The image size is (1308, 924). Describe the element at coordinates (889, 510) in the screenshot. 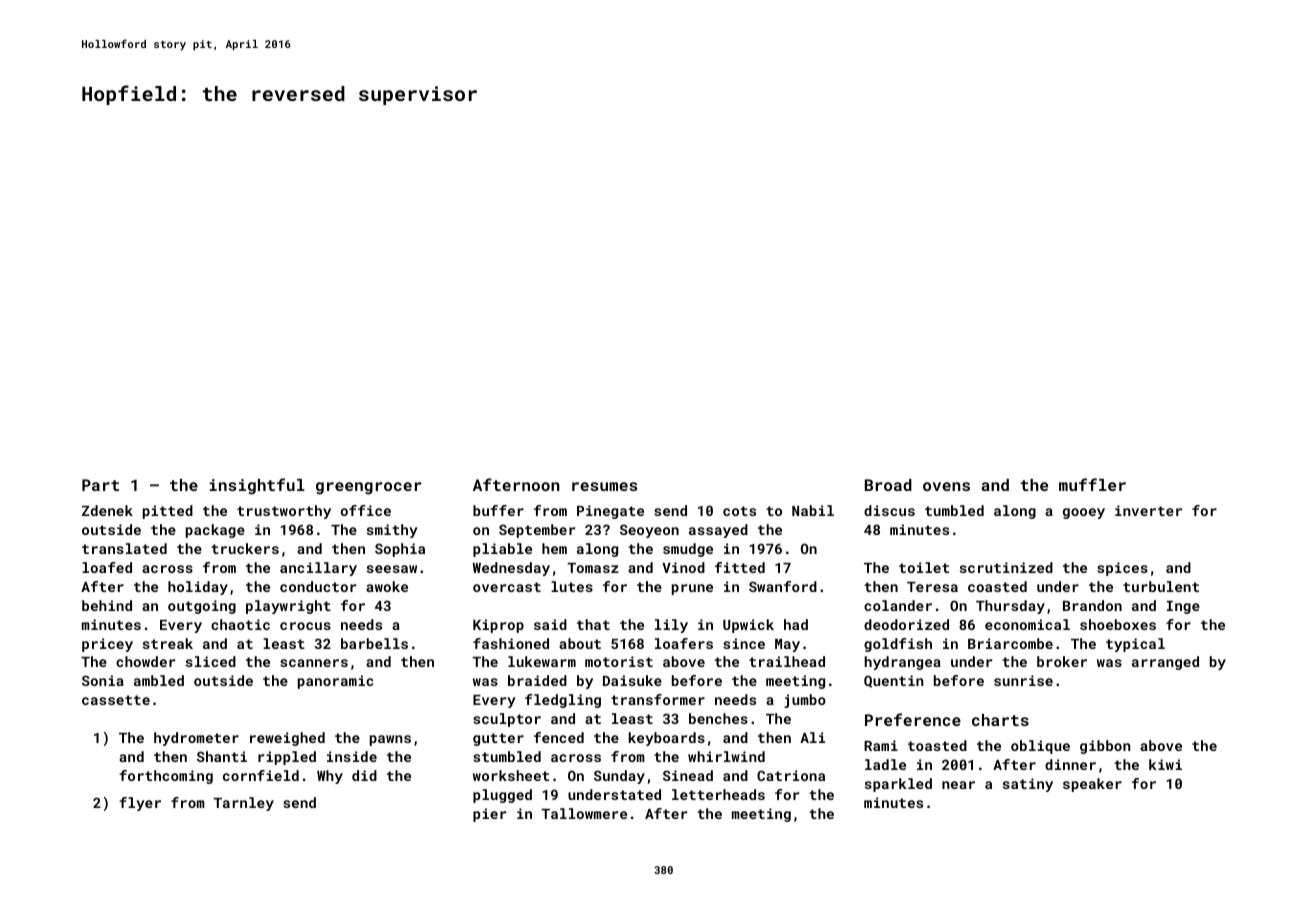

I see `discus` at that location.
